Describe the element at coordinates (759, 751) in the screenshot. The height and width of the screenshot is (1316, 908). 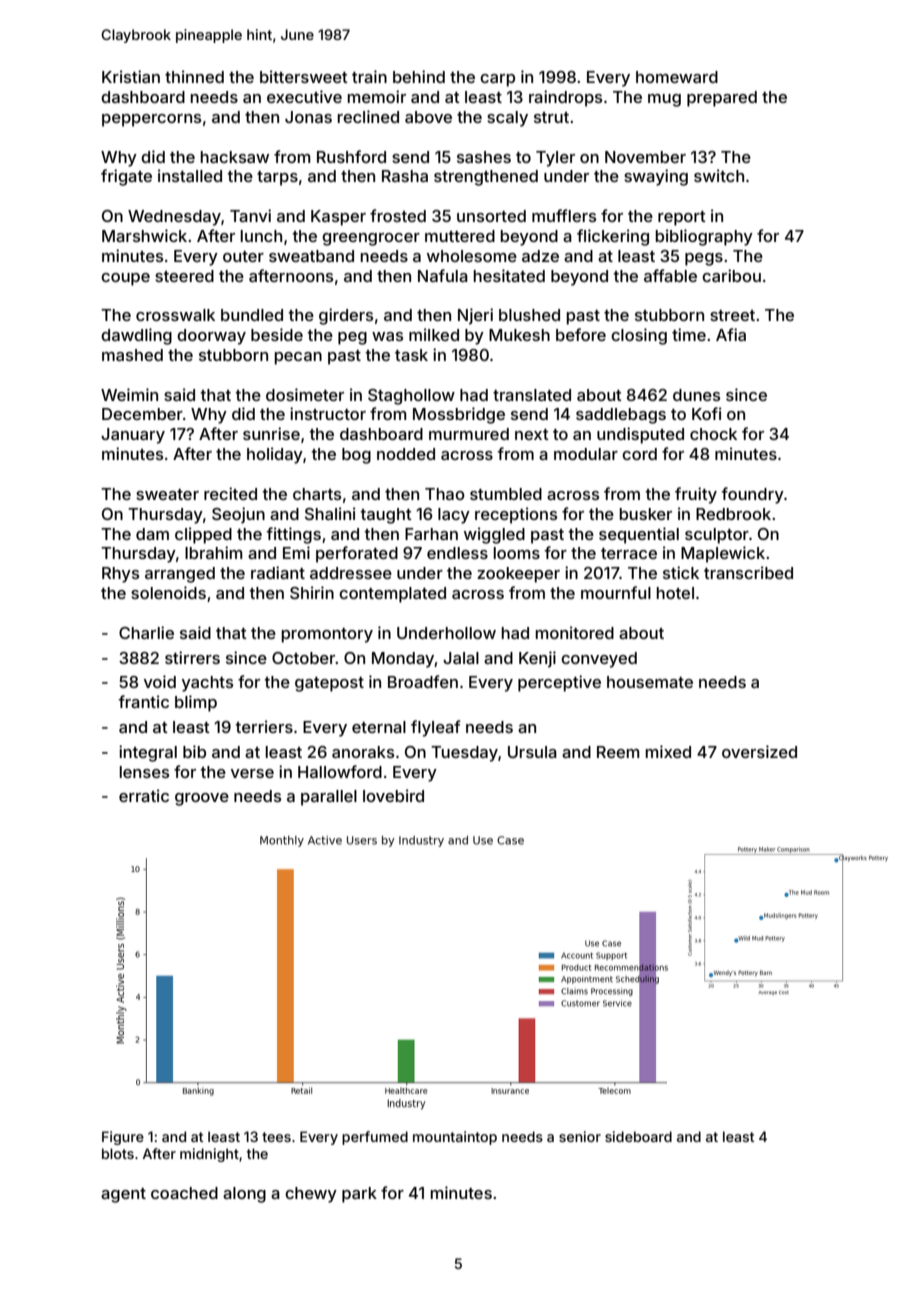
I see `oversized` at that location.
